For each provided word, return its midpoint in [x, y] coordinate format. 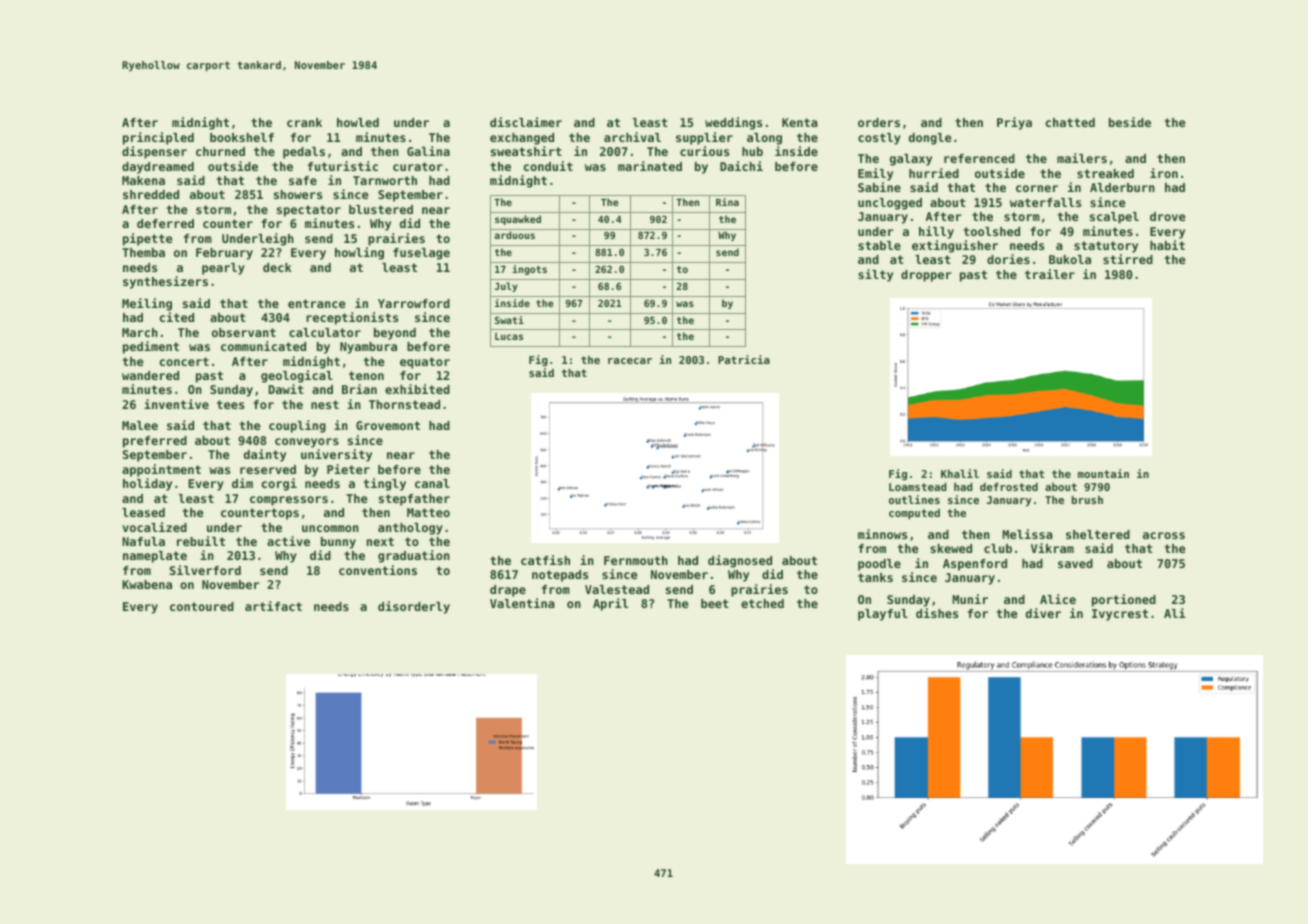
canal [432, 483]
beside [1130, 122]
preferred [155, 442]
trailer [1050, 274]
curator [418, 166]
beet [715, 603]
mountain [1103, 473]
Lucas [509, 336]
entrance [316, 303]
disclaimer [526, 122]
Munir [970, 599]
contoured [202, 606]
